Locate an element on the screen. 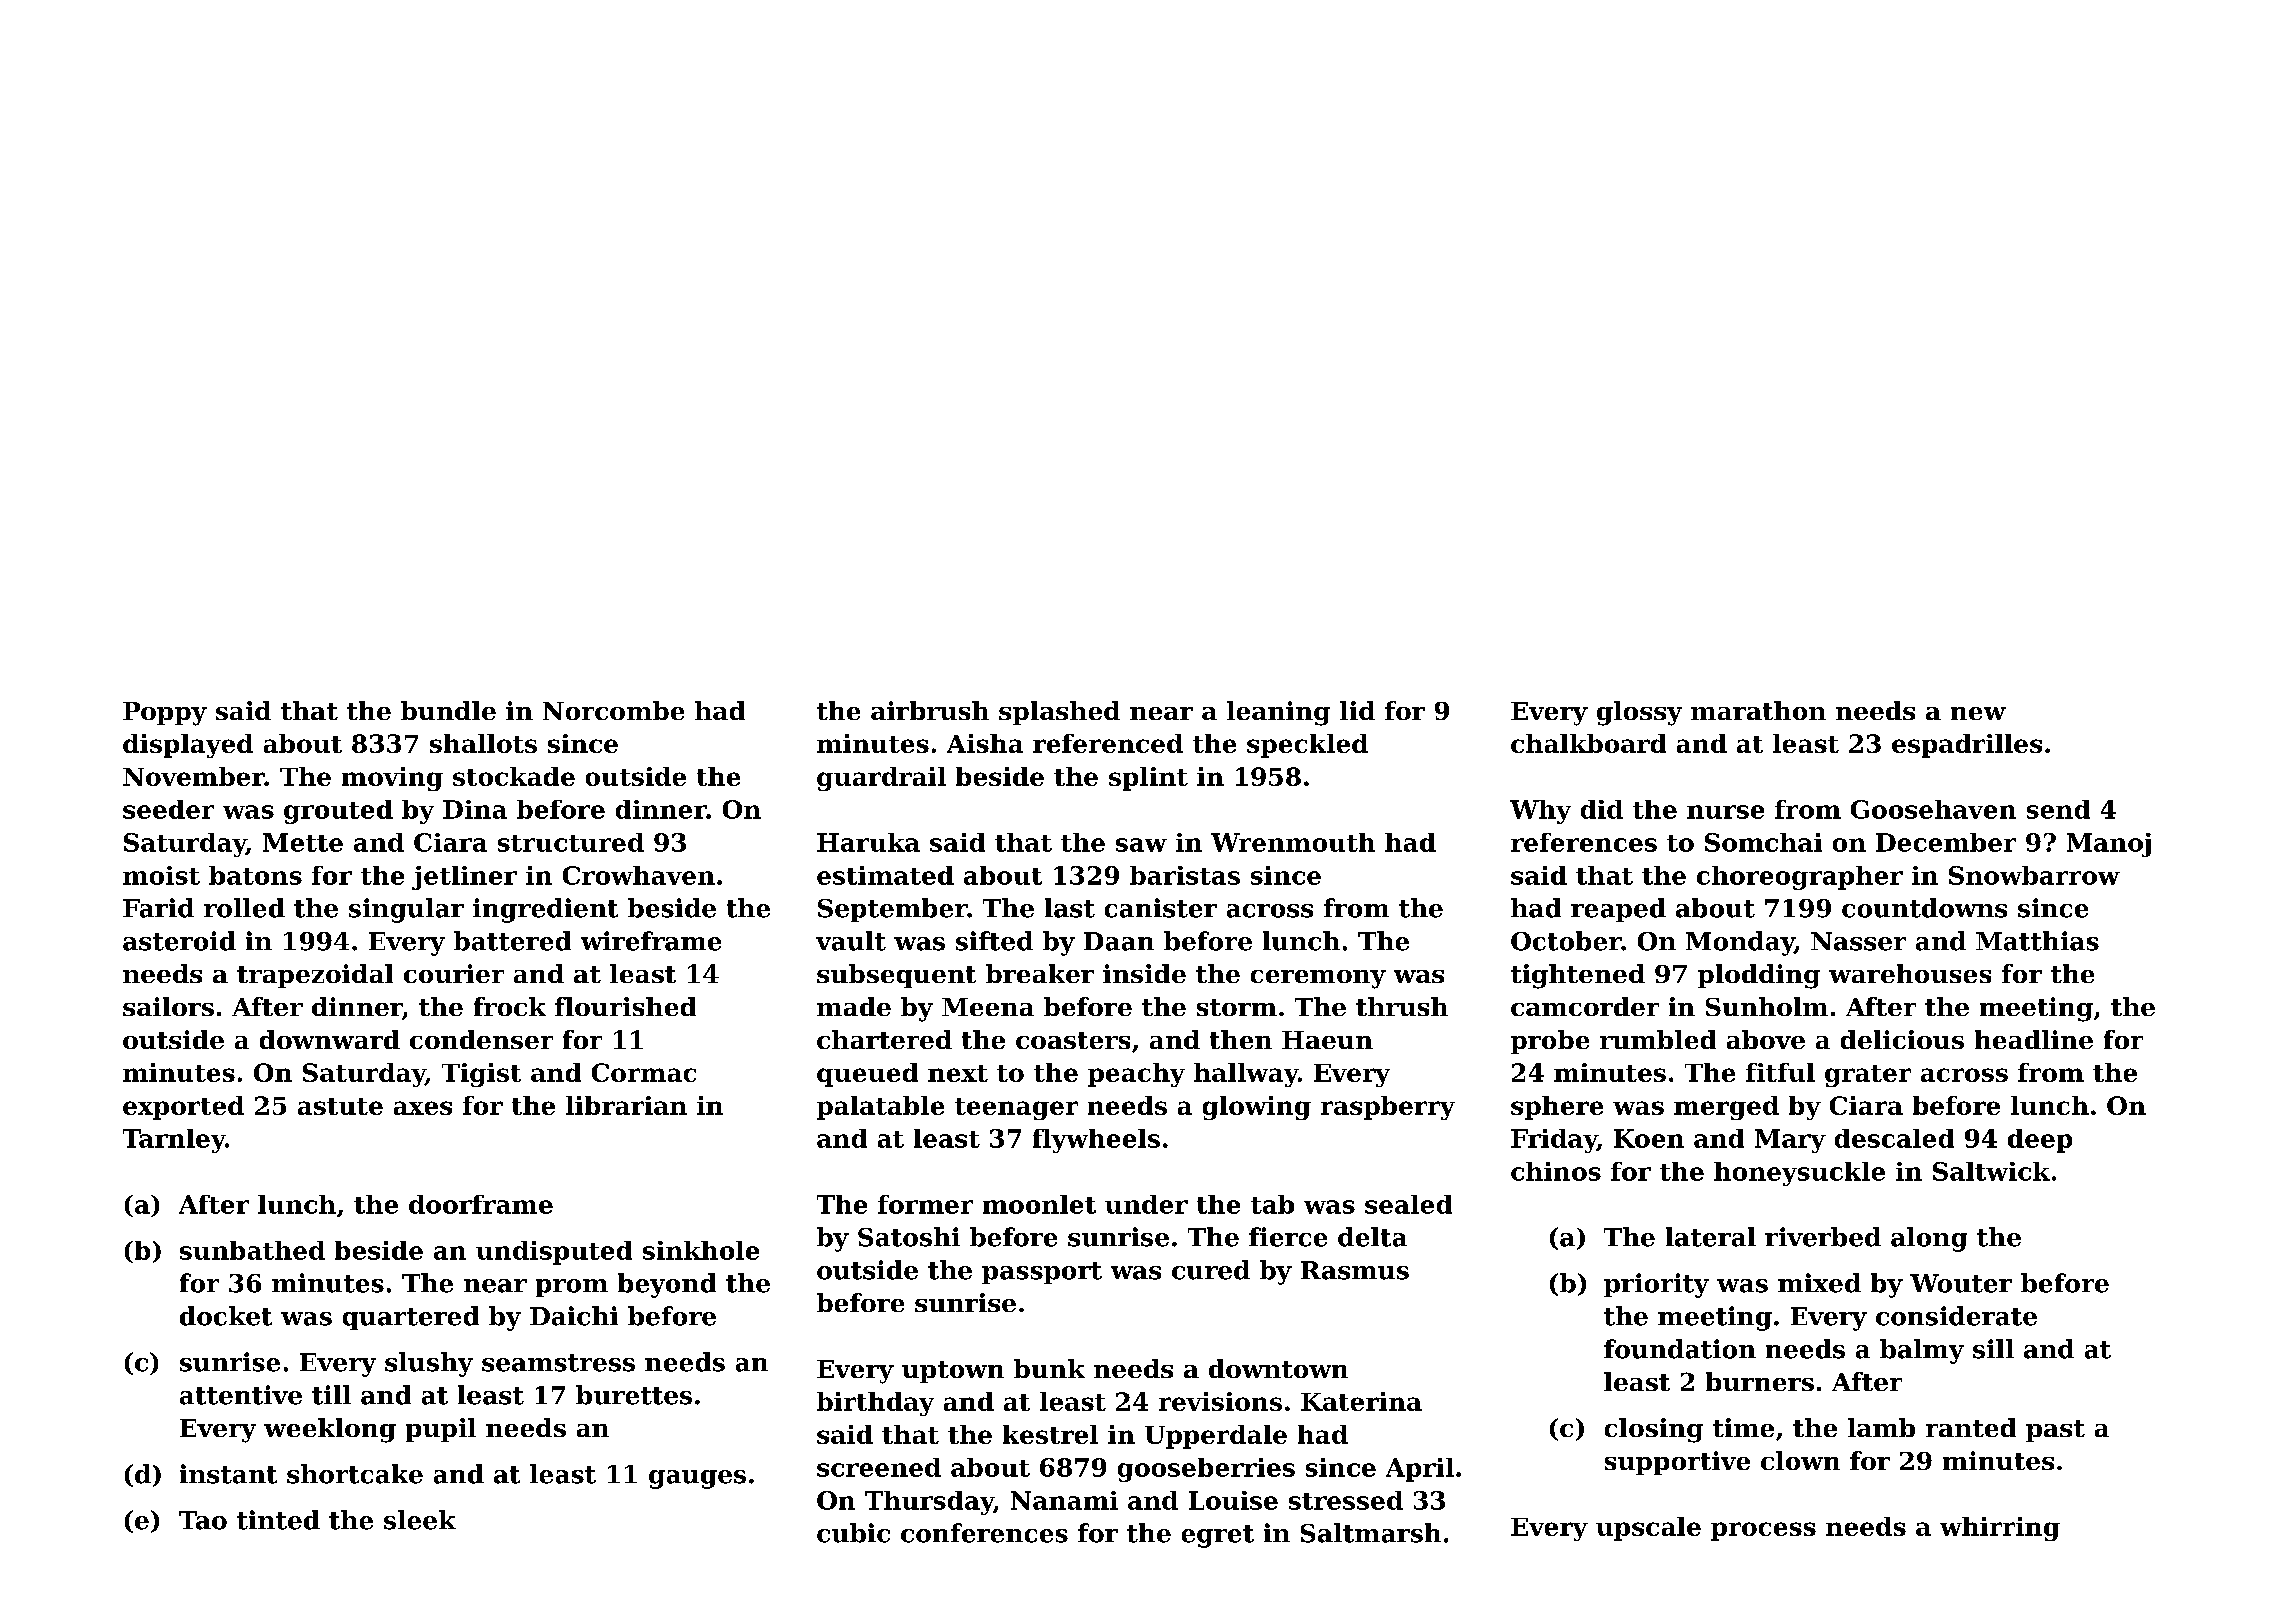 This screenshot has height=1614, width=2282. Somchai is located at coordinates (1763, 842).
